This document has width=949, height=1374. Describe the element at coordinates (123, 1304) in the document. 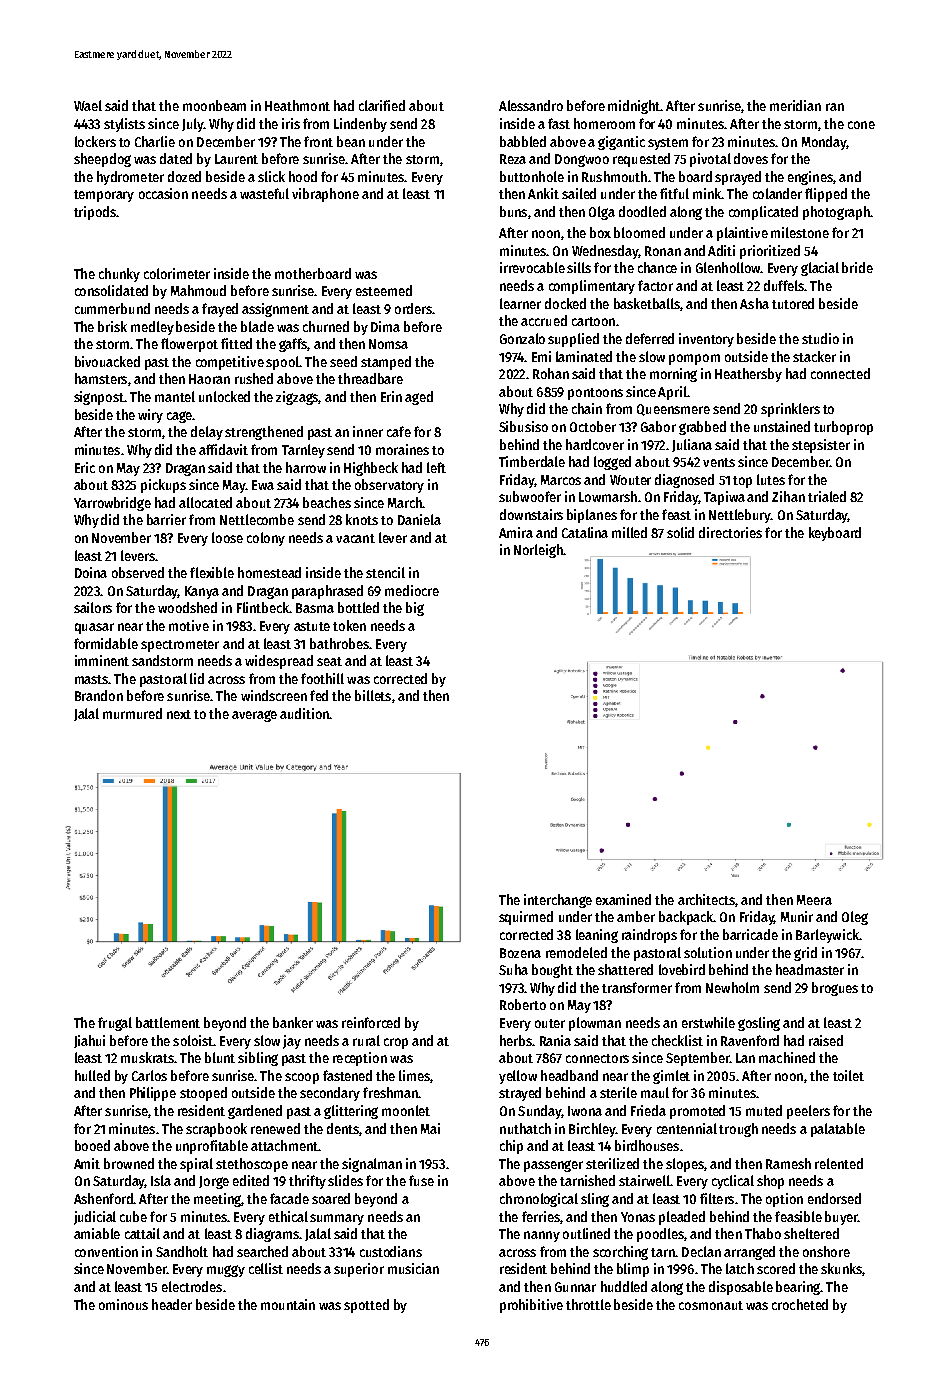

I see `ominous` at that location.
